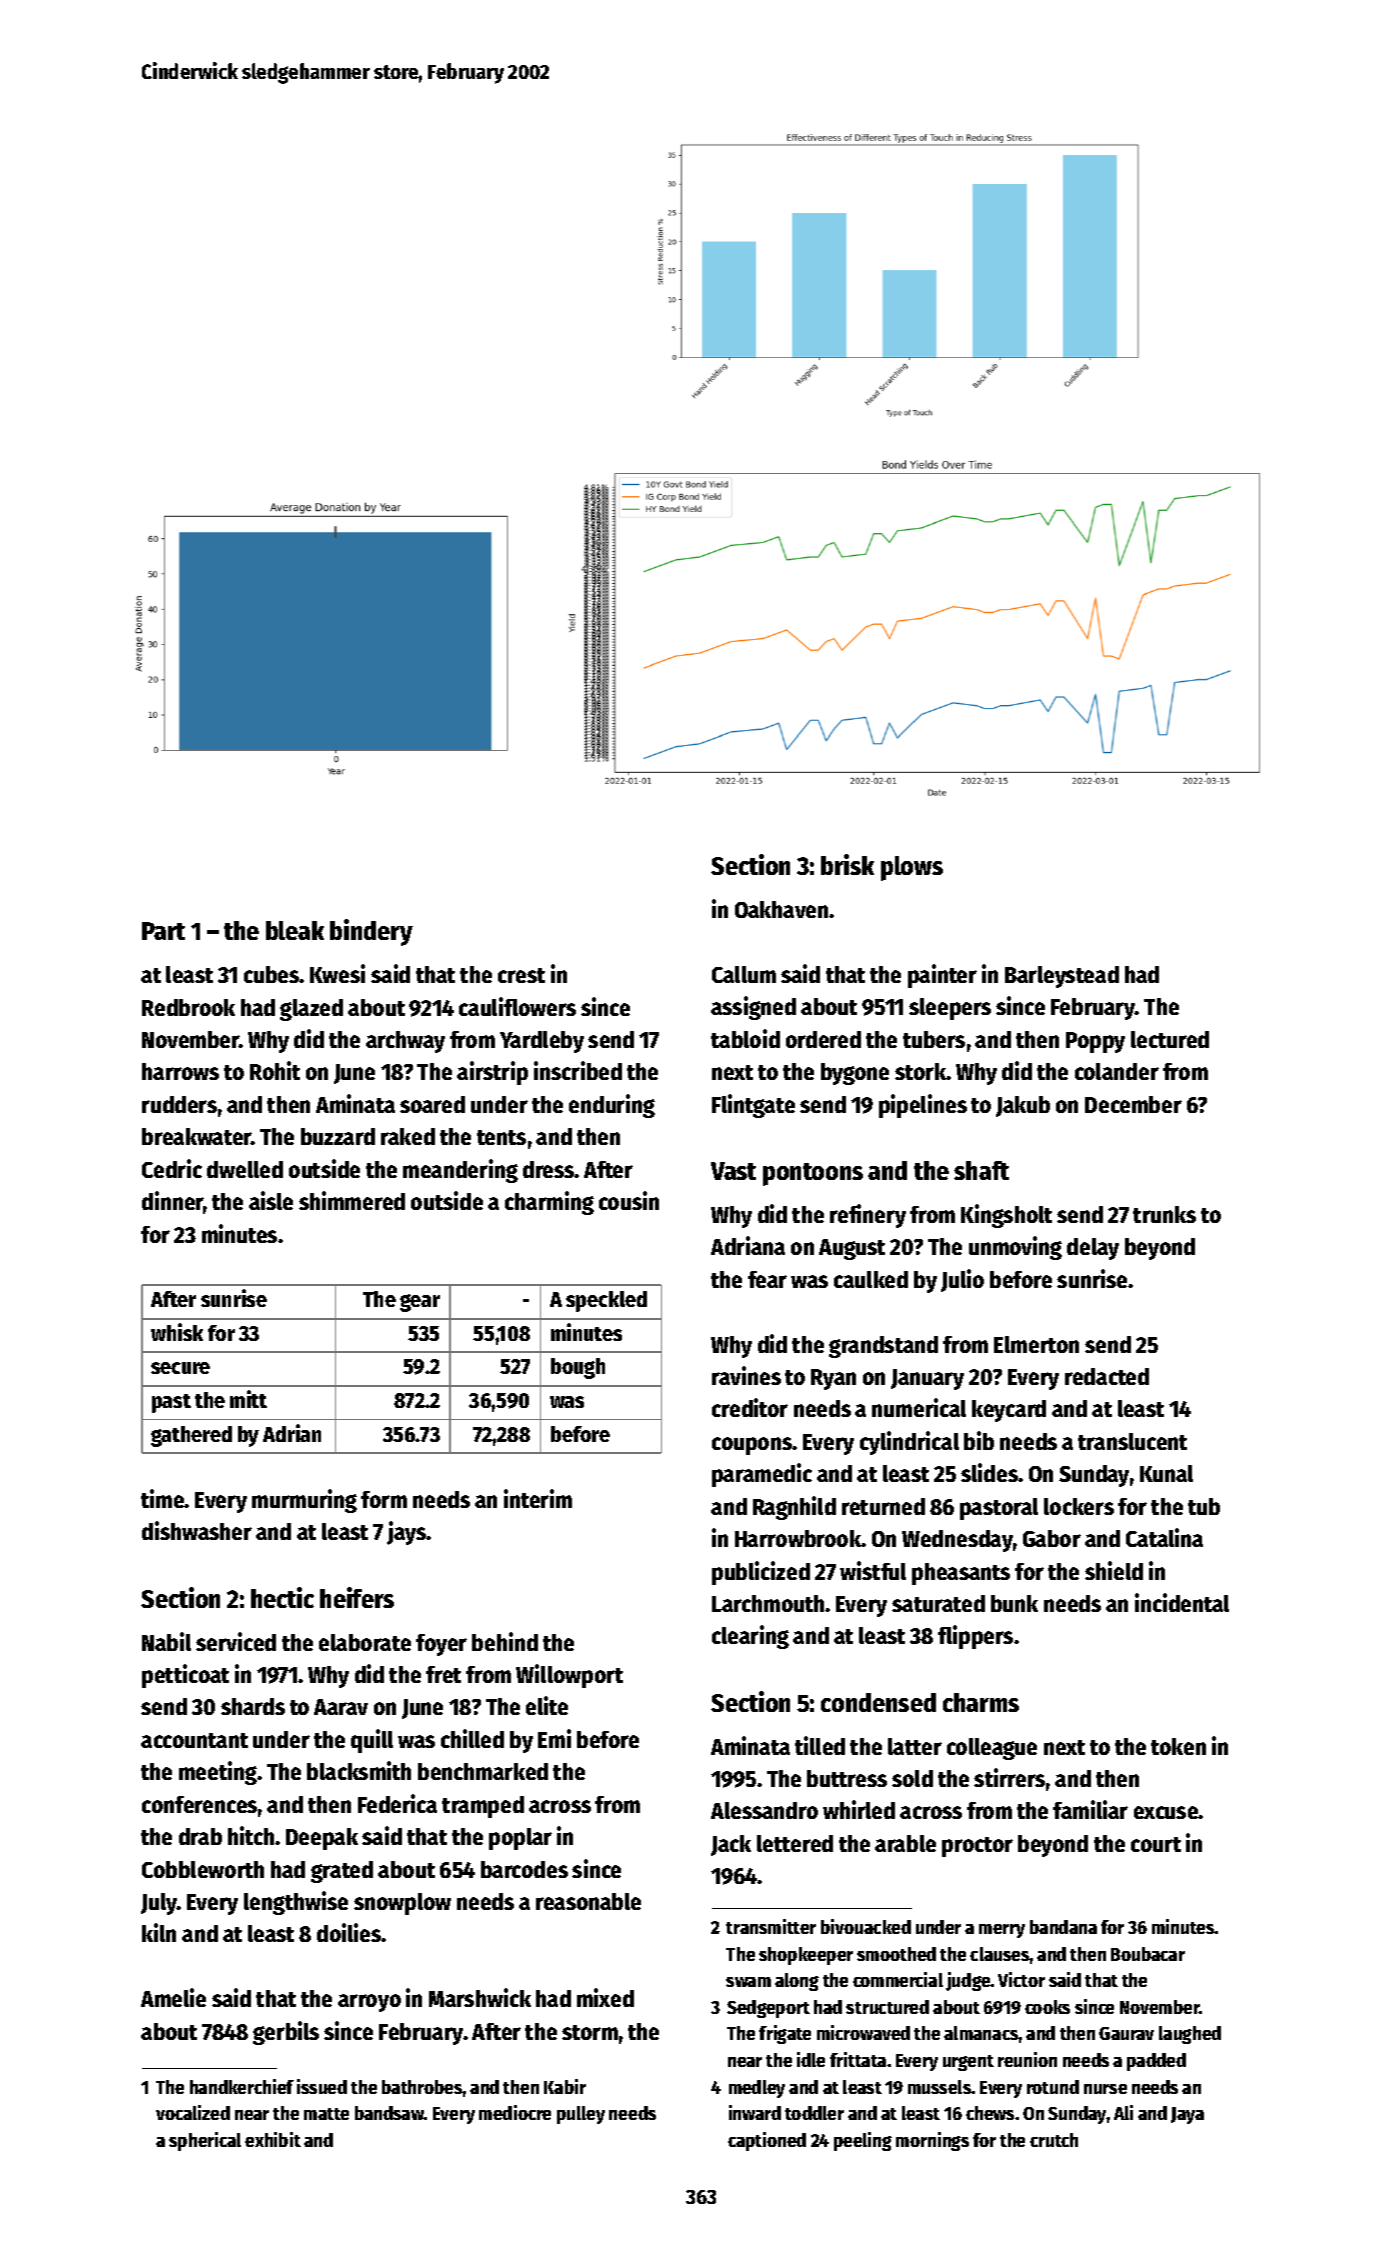 This page has height=2262, width=1373. I want to click on Emi, so click(554, 1738).
